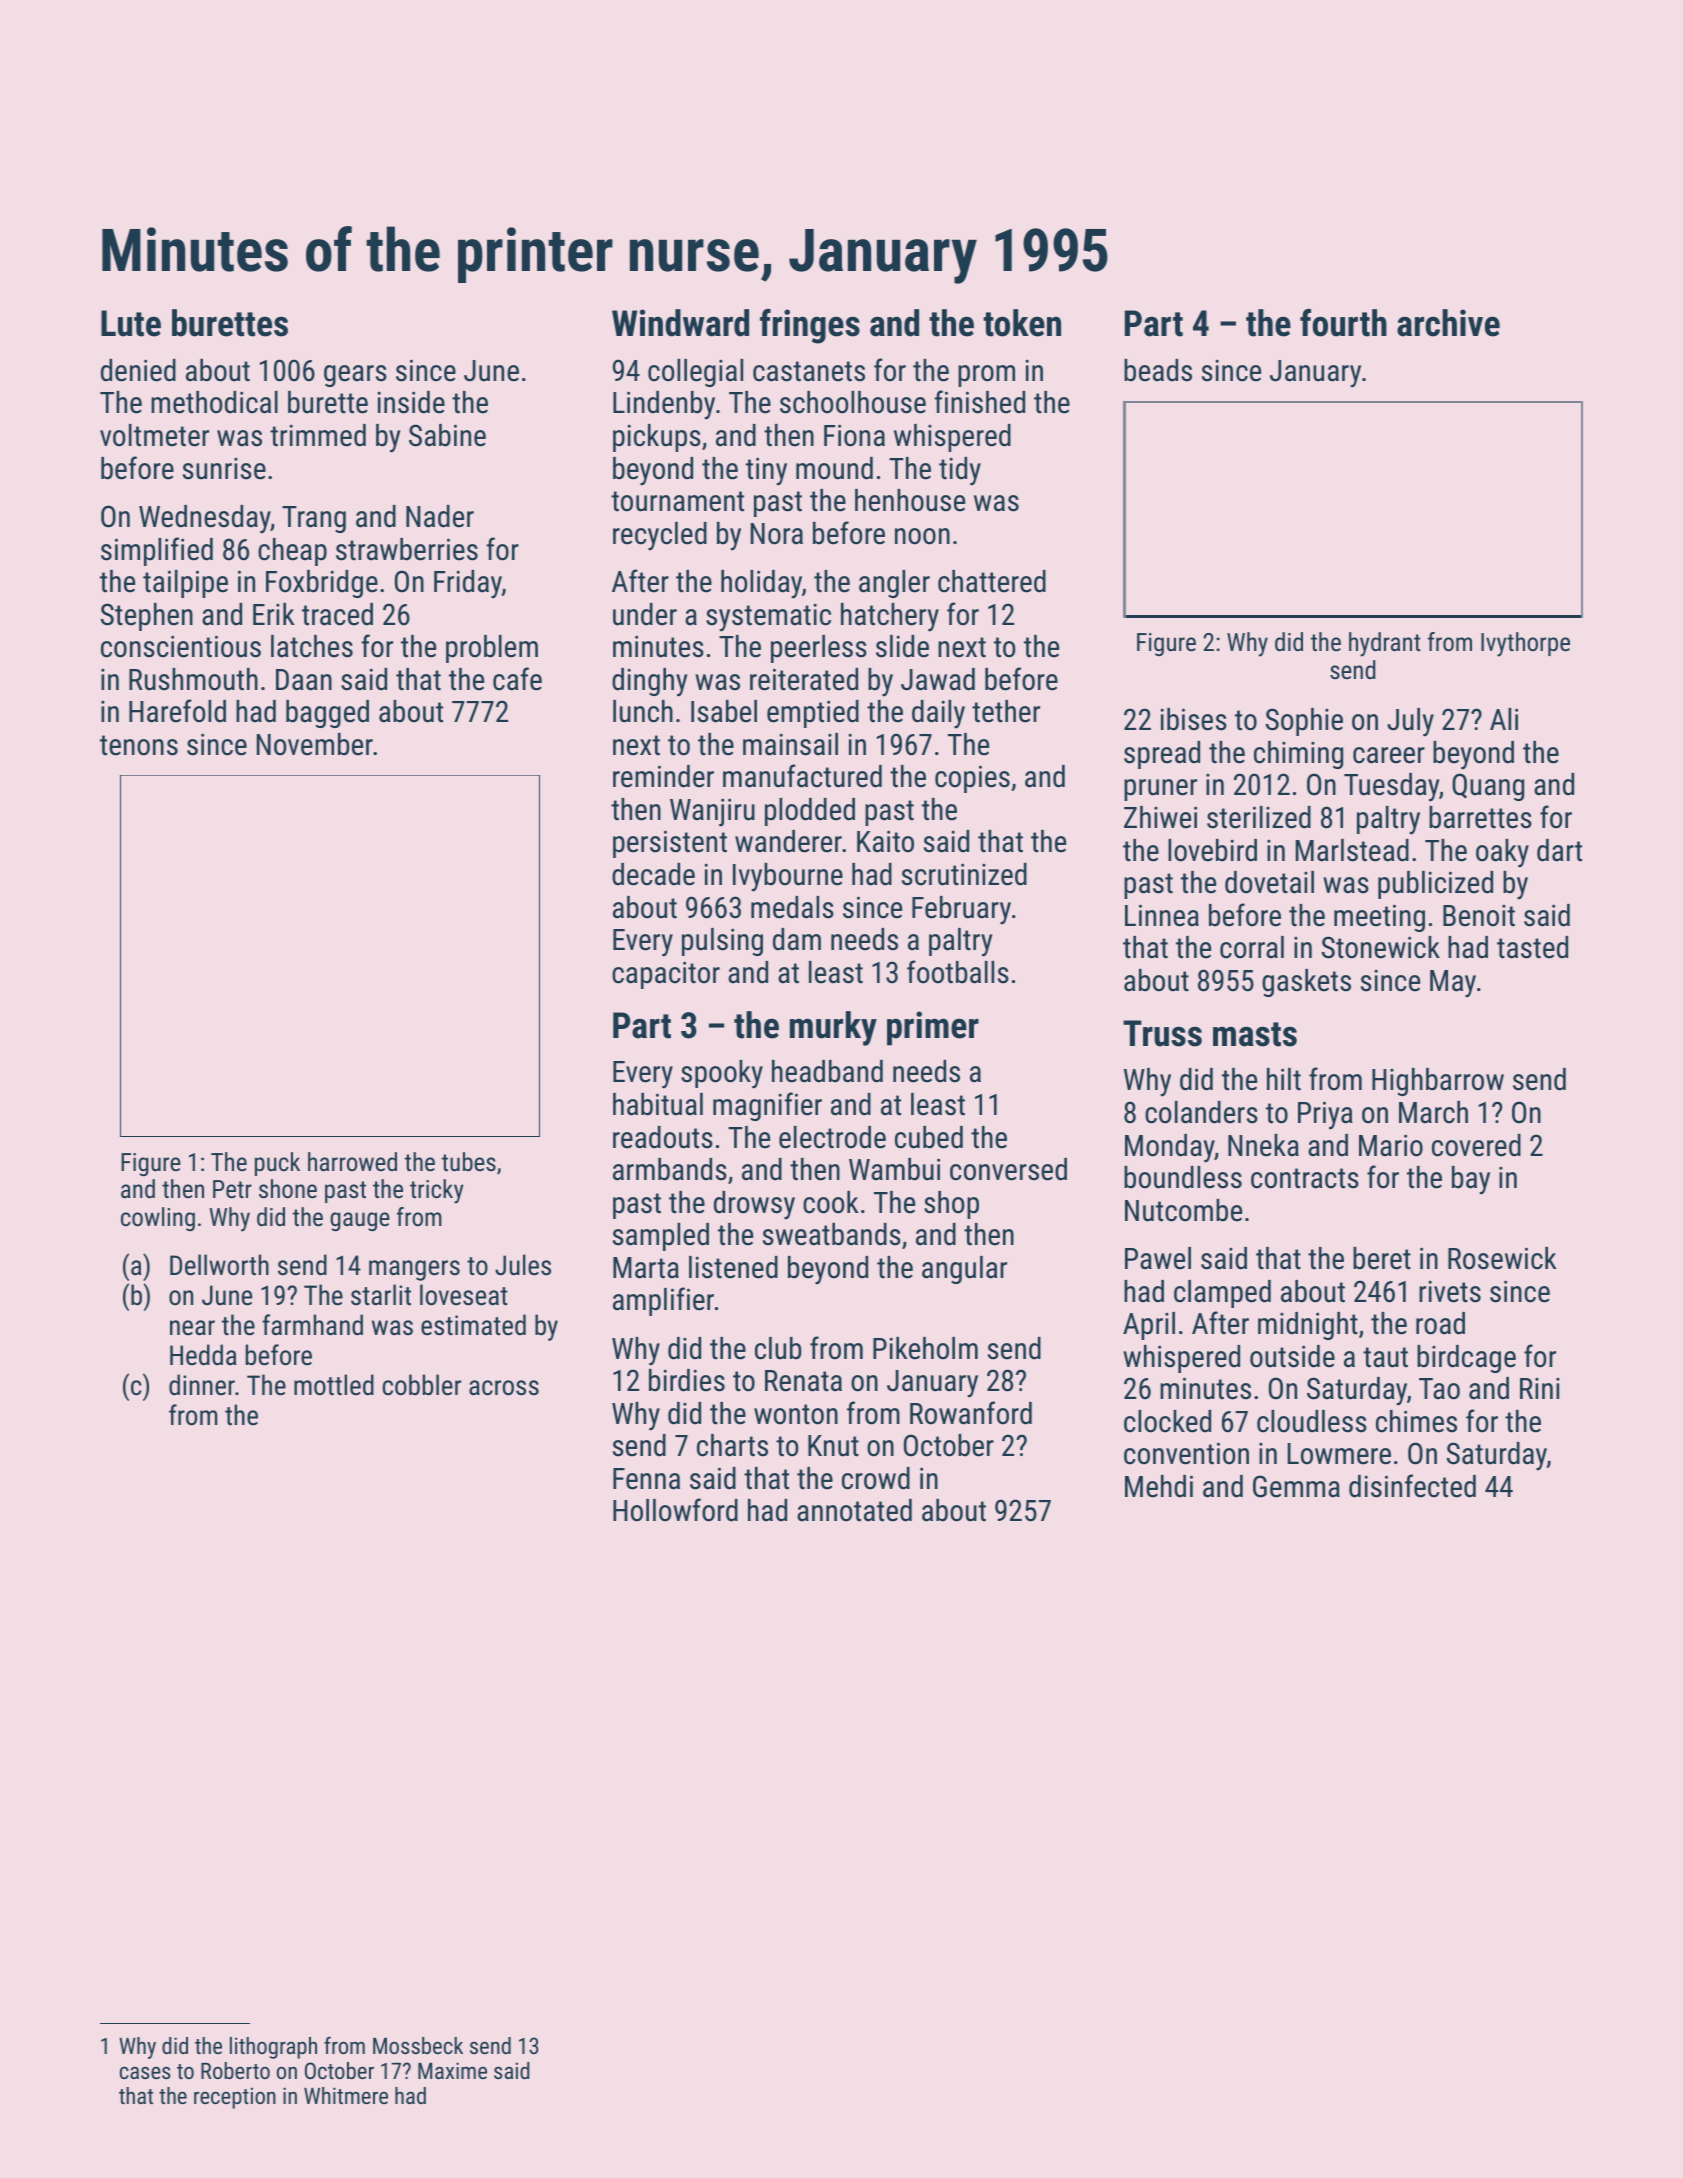  What do you see at coordinates (1439, 1389) in the page?
I see `Tao` at bounding box center [1439, 1389].
